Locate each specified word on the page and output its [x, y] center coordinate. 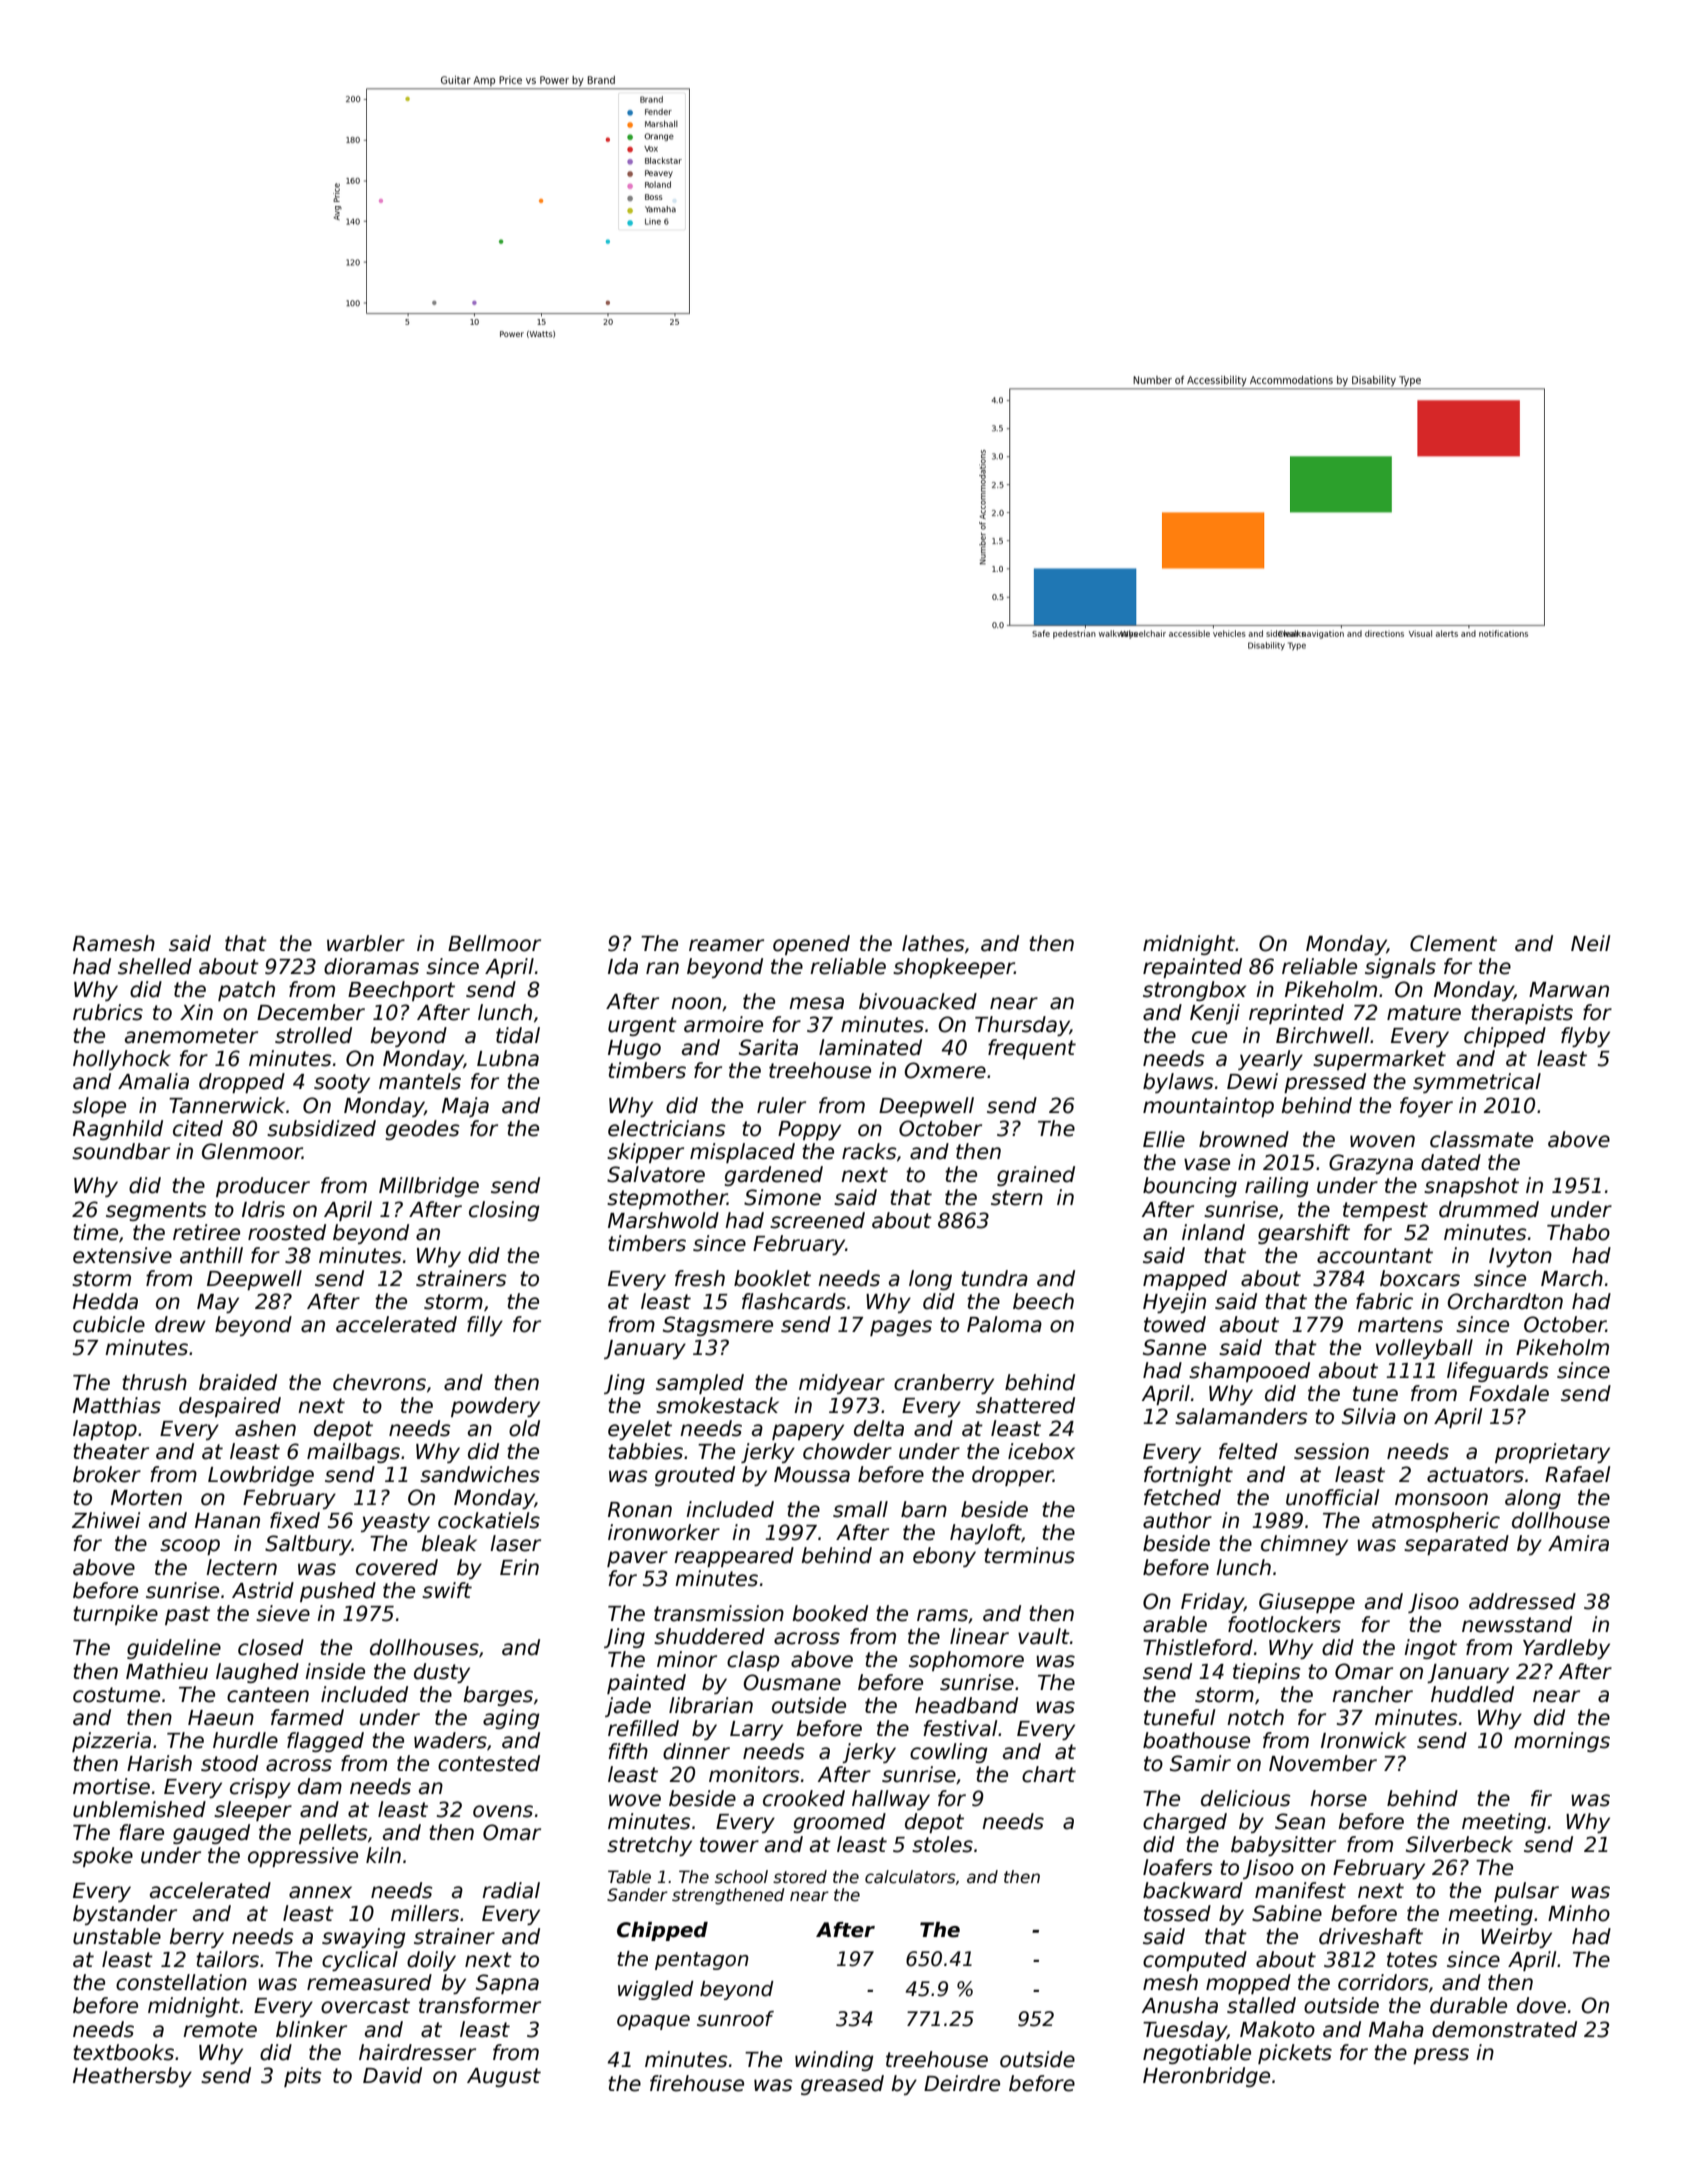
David [392, 2075]
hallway [891, 1800]
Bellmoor [494, 943]
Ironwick [1363, 1740]
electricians [666, 1128]
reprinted [1296, 1014]
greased [842, 2085]
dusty [442, 1673]
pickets [1295, 2054]
